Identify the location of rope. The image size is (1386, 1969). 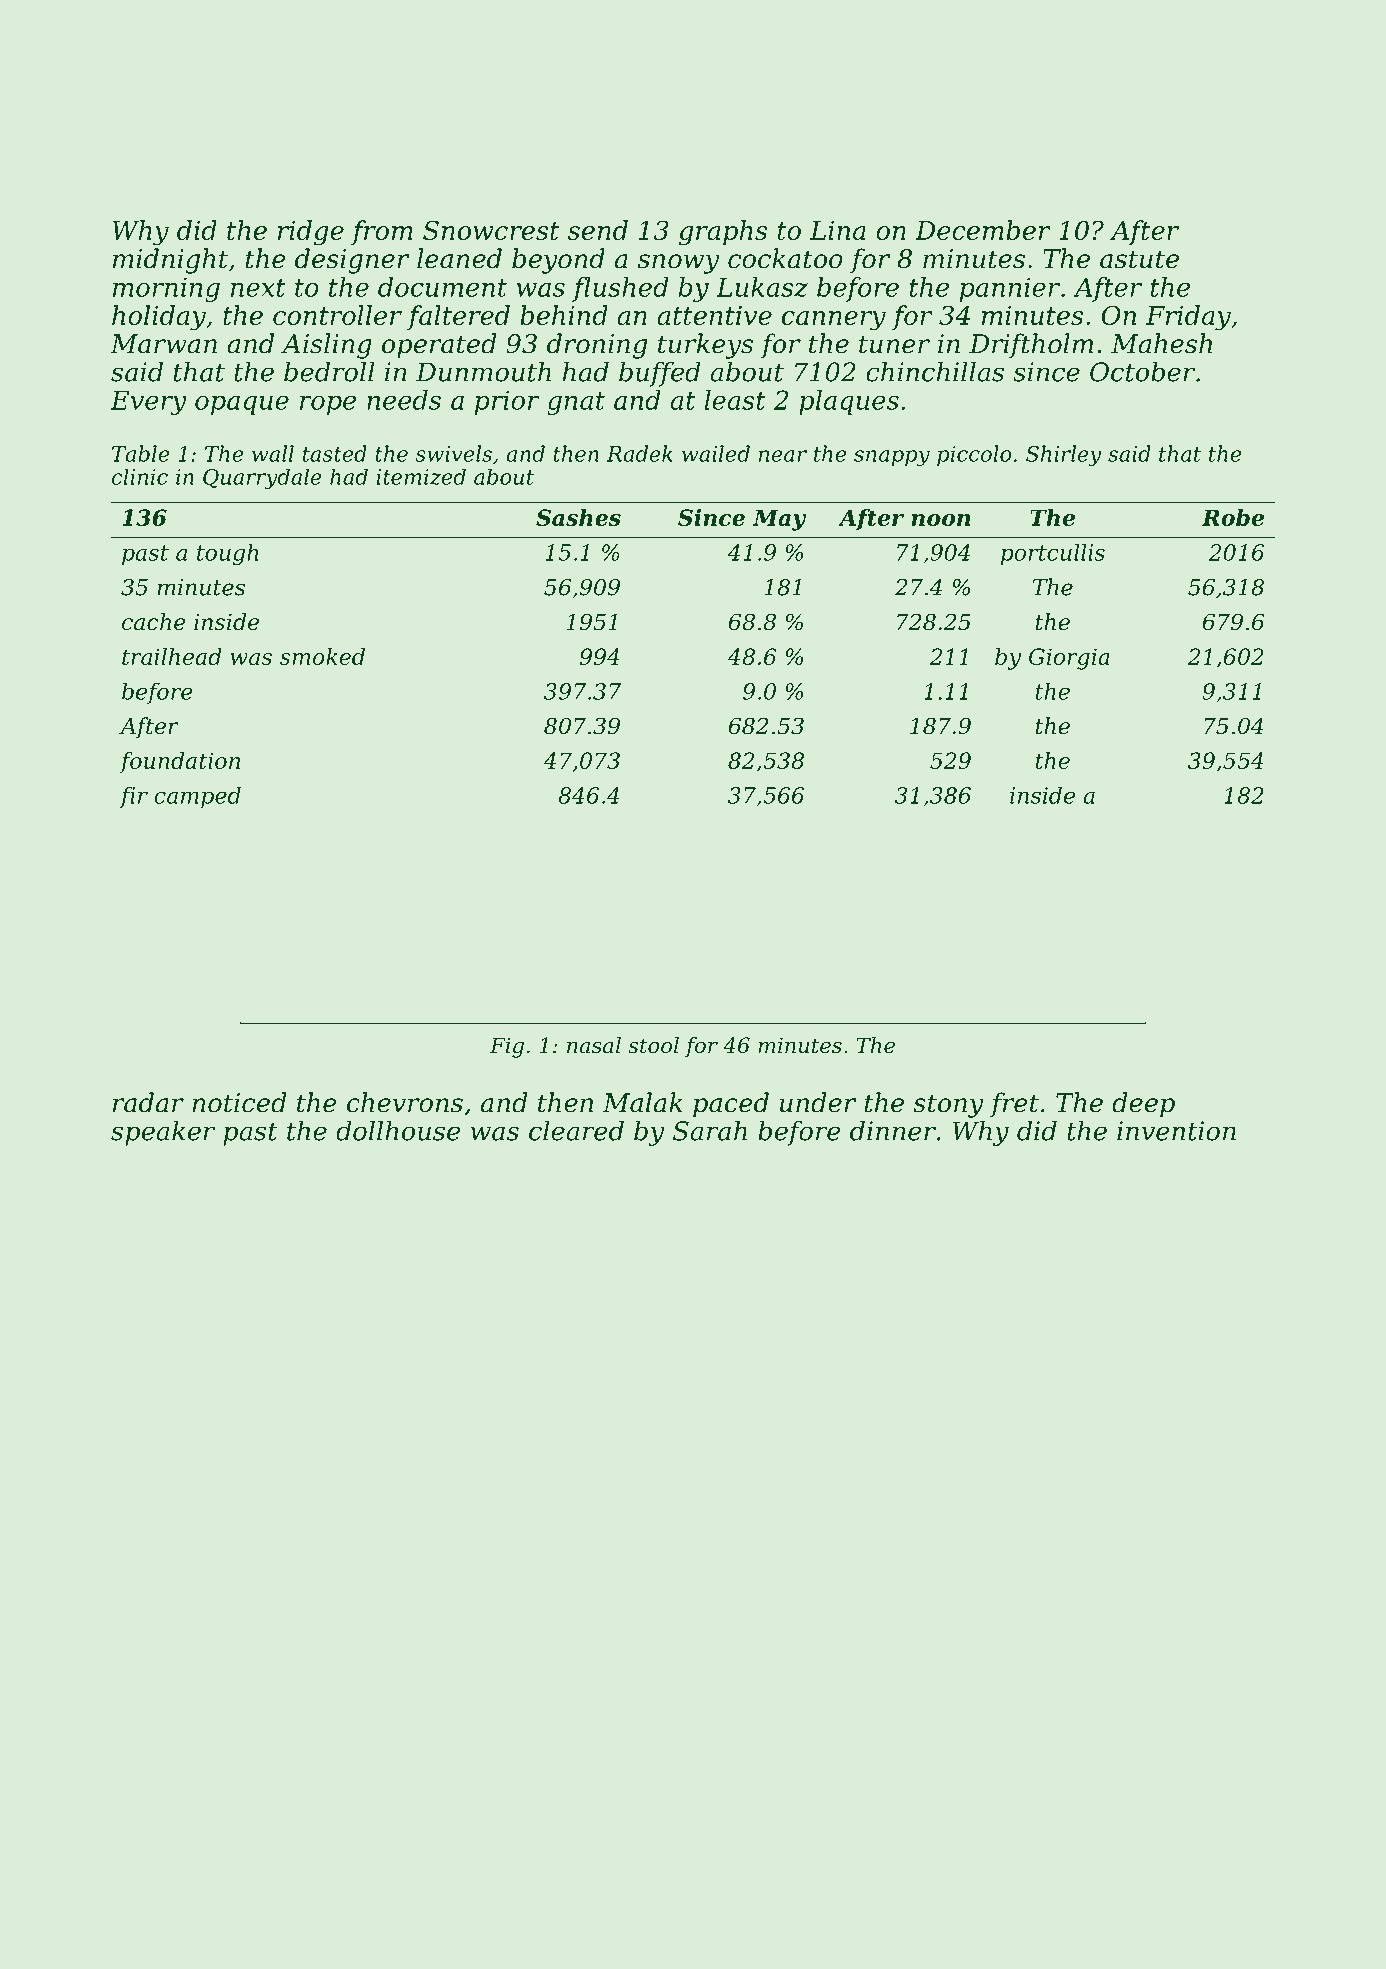
(328, 405).
